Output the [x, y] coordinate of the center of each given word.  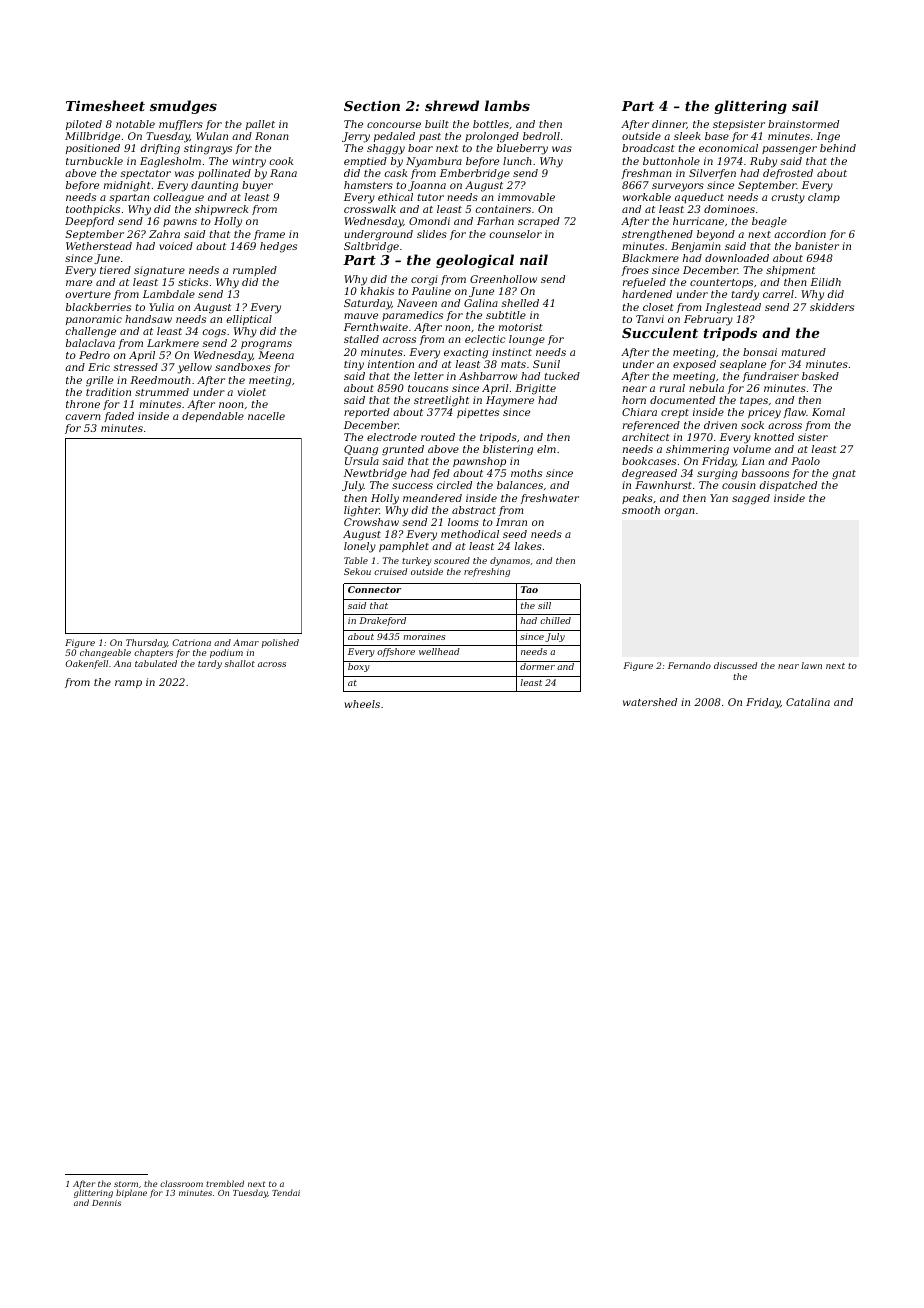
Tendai [286, 1192]
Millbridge [92, 137]
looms [463, 522]
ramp [128, 684]
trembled [225, 1183]
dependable [213, 417]
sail [805, 105]
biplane [131, 1193]
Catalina [808, 702]
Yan [719, 498]
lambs [507, 105]
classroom [181, 1183]
